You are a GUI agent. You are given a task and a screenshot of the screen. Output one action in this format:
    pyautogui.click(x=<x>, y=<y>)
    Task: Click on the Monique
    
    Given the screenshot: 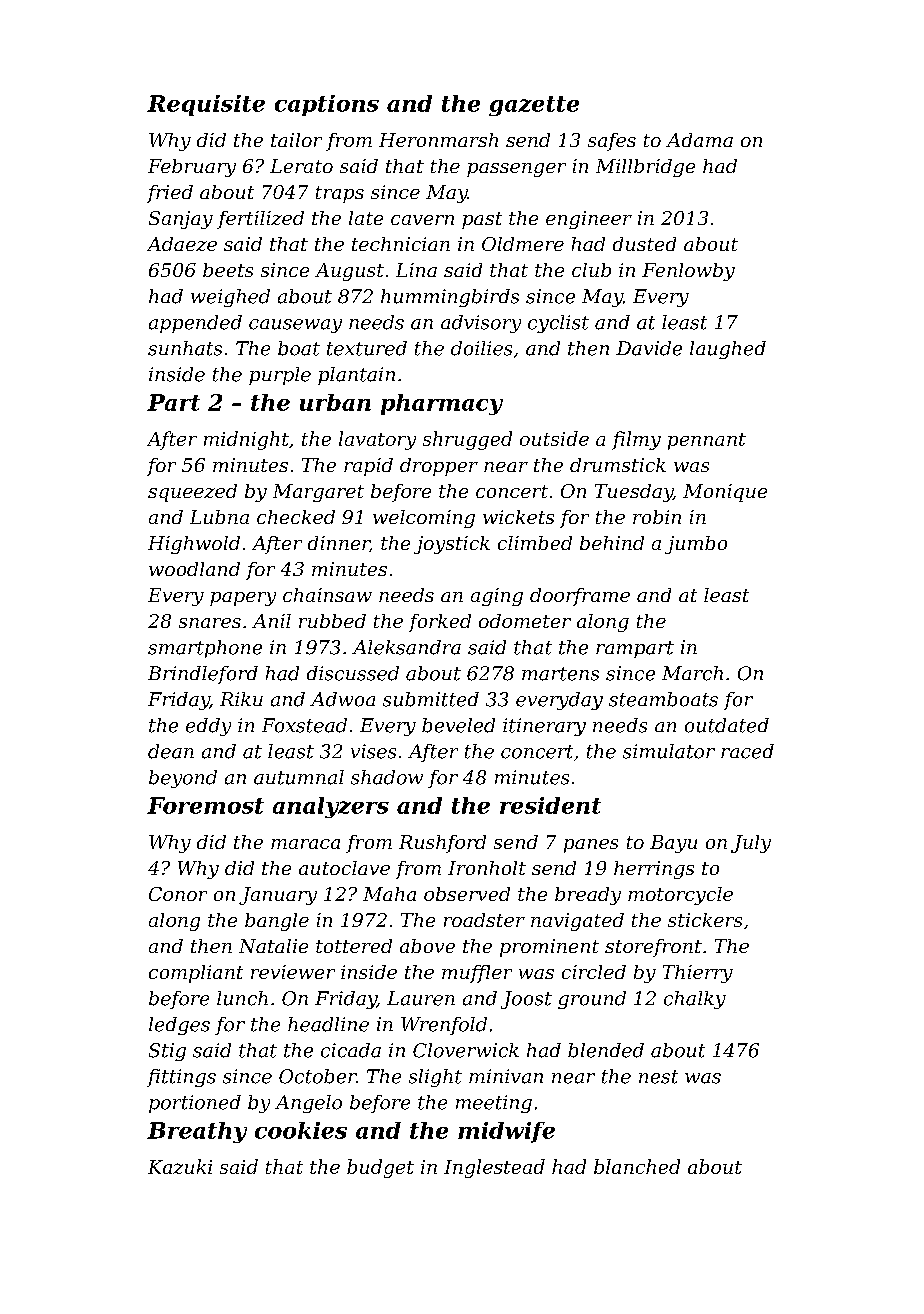 What is the action you would take?
    pyautogui.click(x=725, y=493)
